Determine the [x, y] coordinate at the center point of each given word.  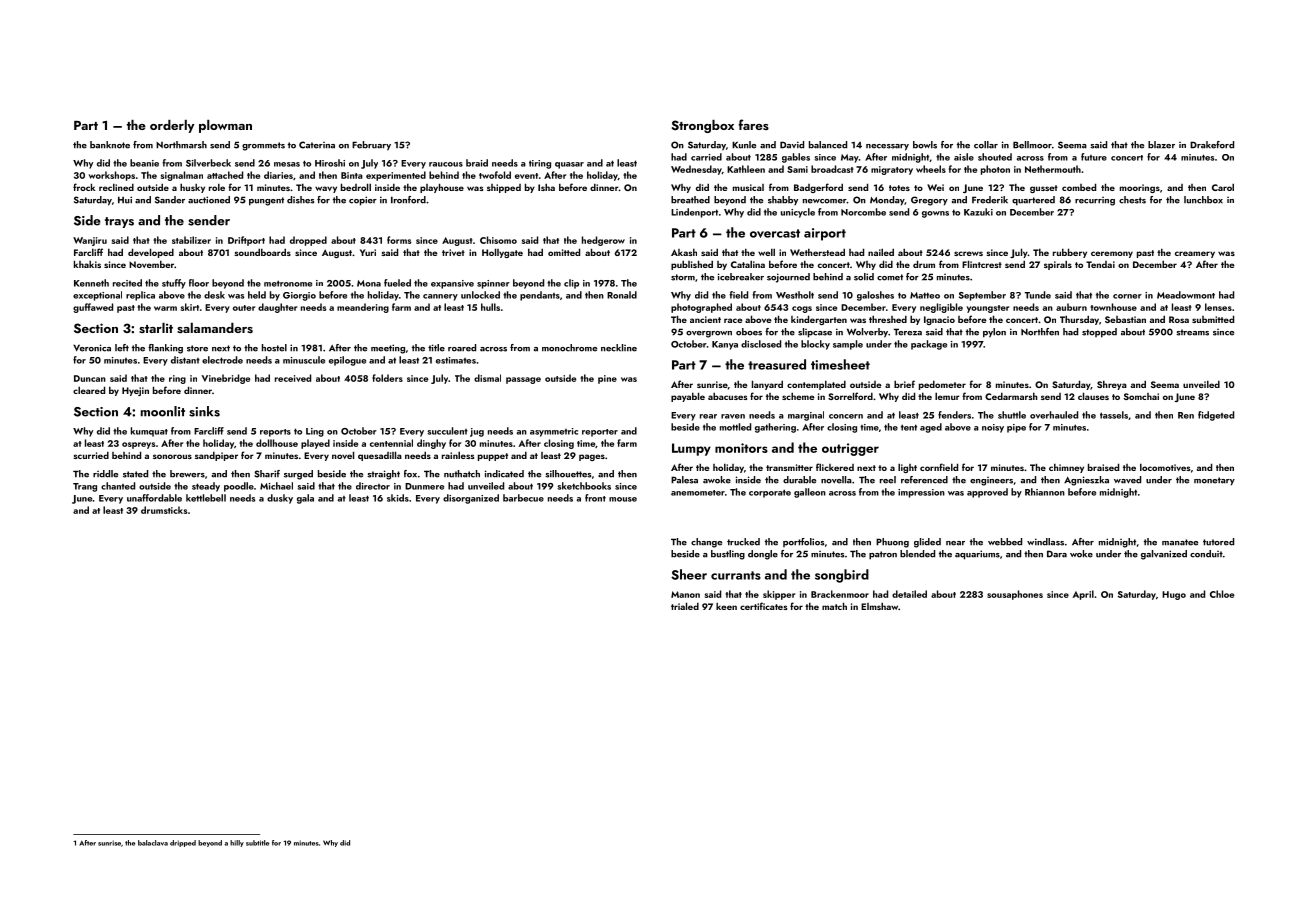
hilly [237, 843]
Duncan [90, 378]
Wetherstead [817, 252]
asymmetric [554, 432]
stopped [1099, 333]
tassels [1114, 415]
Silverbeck [208, 163]
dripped [183, 843]
